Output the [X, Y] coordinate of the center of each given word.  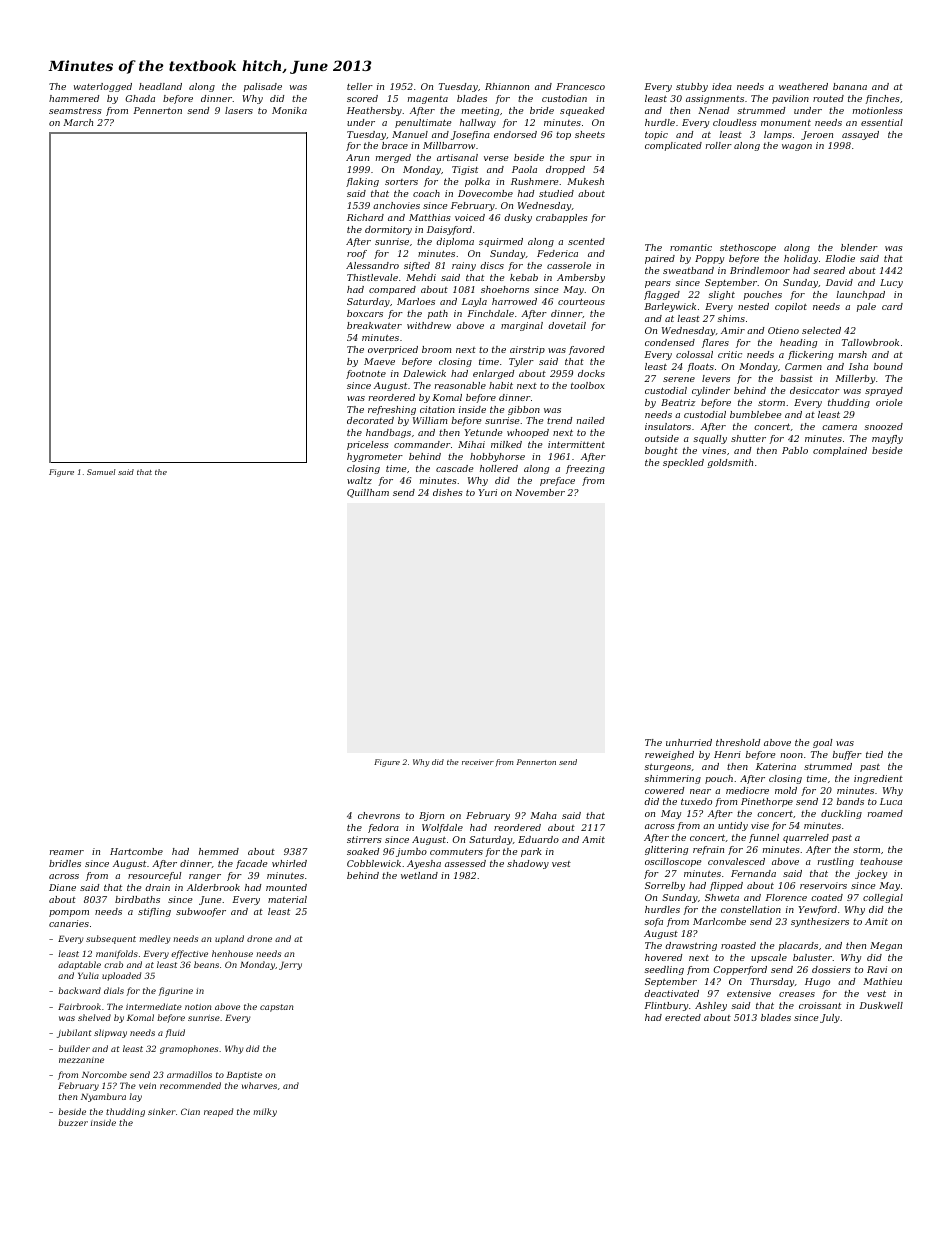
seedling [664, 970]
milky [265, 1112]
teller [360, 86]
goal [822, 743]
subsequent [111, 939]
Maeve [379, 361]
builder [74, 1048]
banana [850, 86]
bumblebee [756, 414]
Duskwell [881, 1005]
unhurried [689, 742]
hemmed [219, 851]
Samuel [101, 472]
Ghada [140, 98]
